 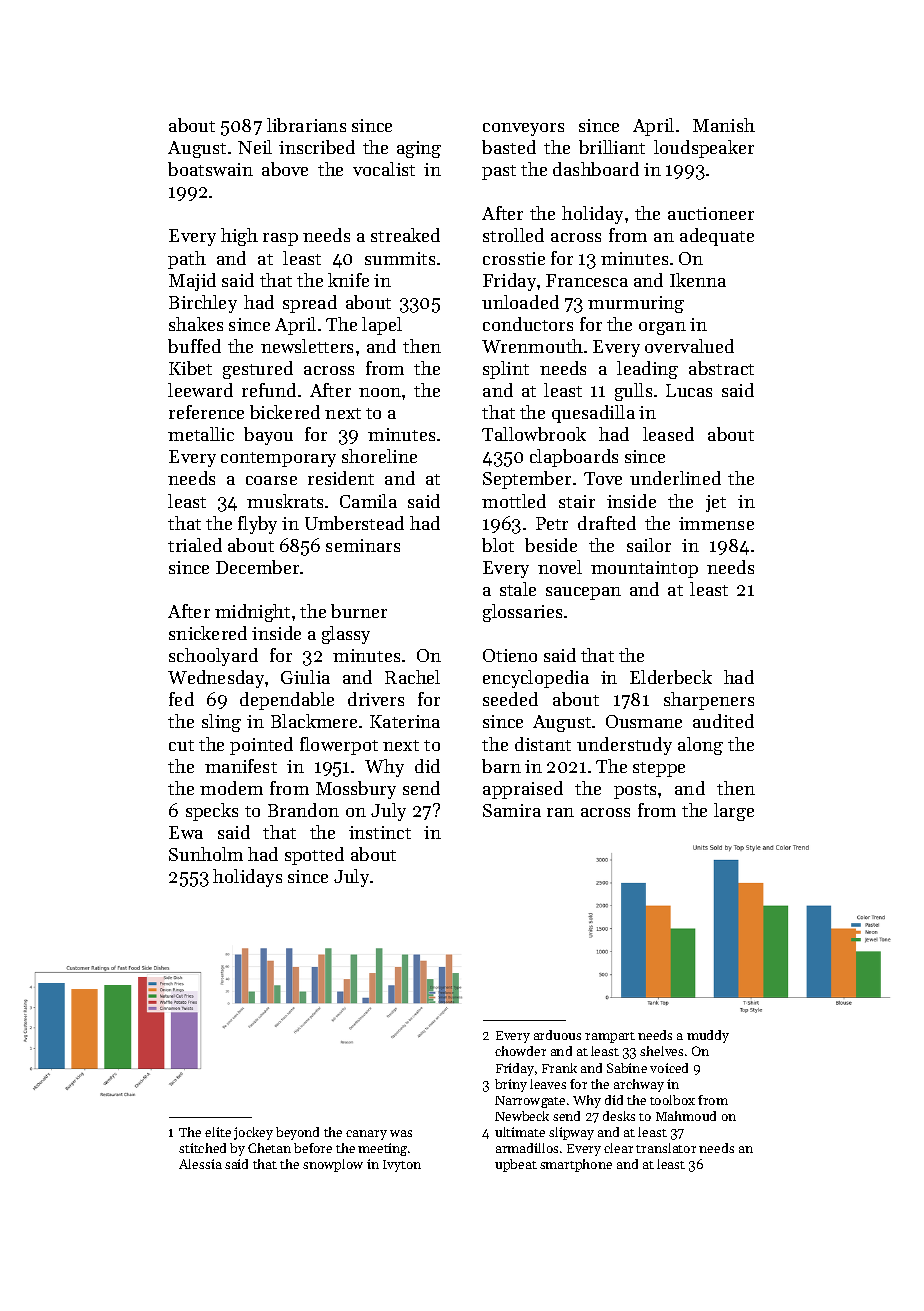 What do you see at coordinates (190, 368) in the image?
I see `Kibet` at bounding box center [190, 368].
